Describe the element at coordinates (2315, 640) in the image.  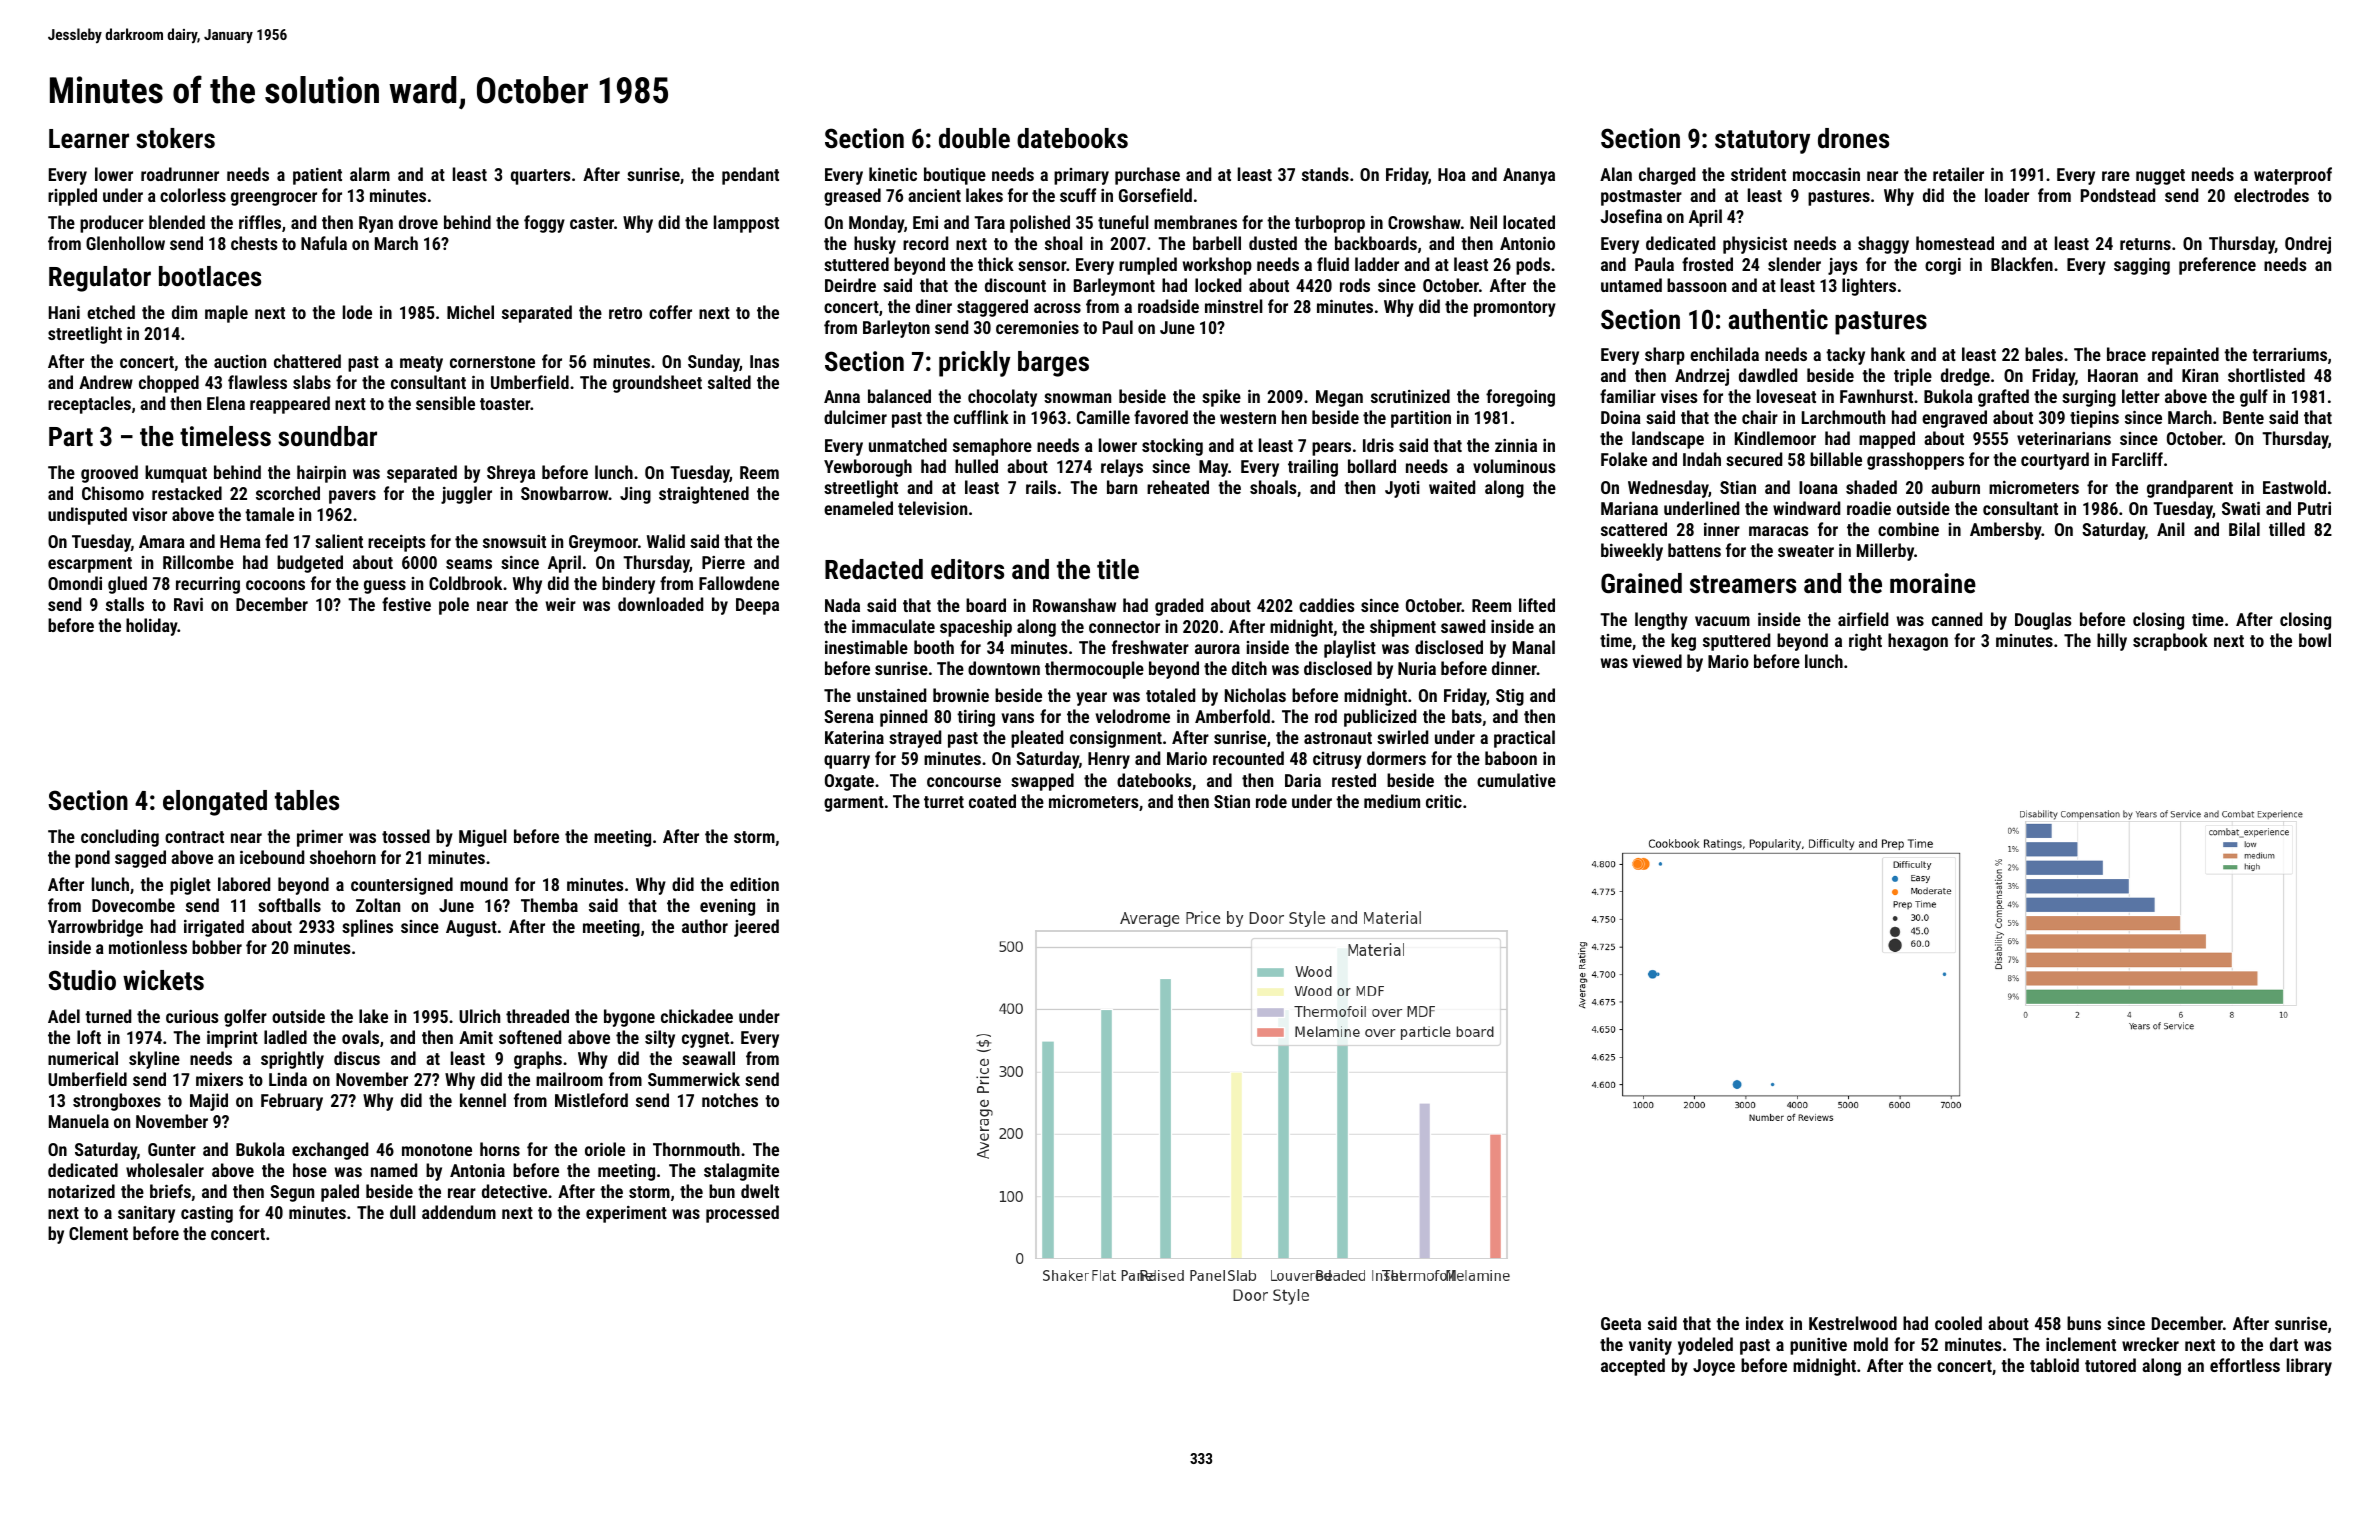
I see `bowl` at that location.
